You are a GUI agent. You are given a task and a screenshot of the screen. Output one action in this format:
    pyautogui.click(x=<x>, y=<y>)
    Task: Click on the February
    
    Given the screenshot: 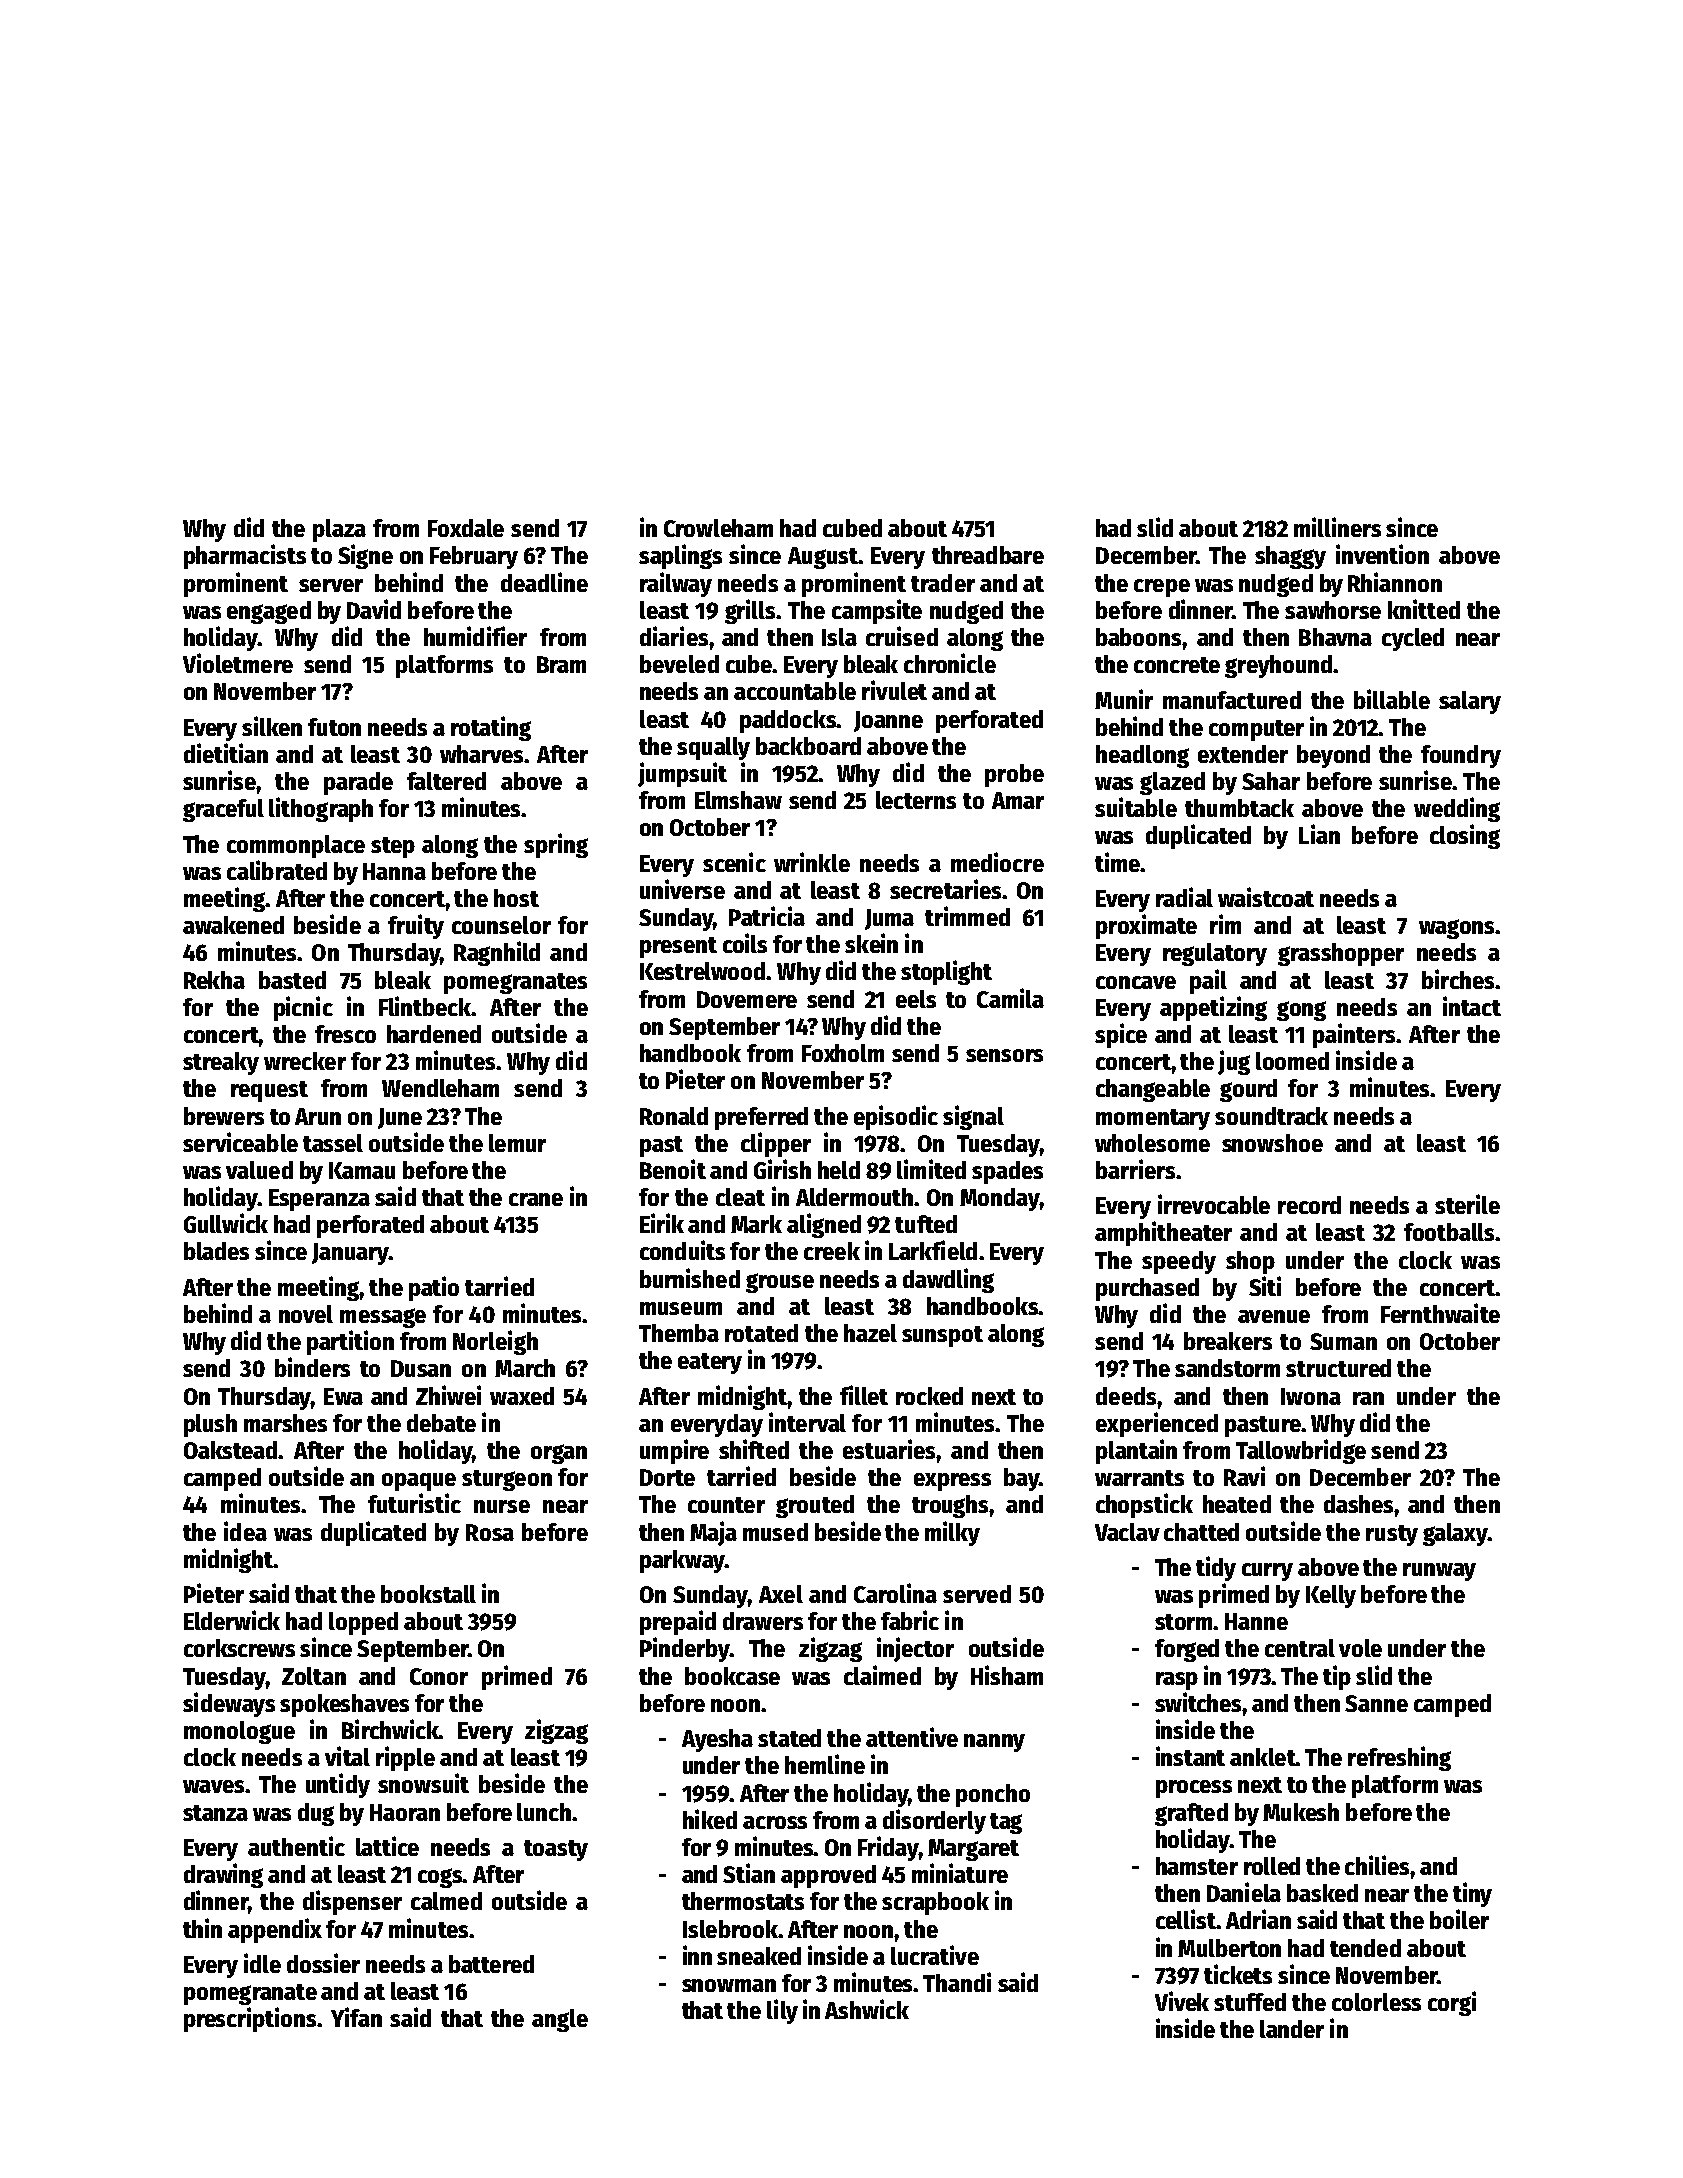 What is the action you would take?
    pyautogui.click(x=474, y=557)
